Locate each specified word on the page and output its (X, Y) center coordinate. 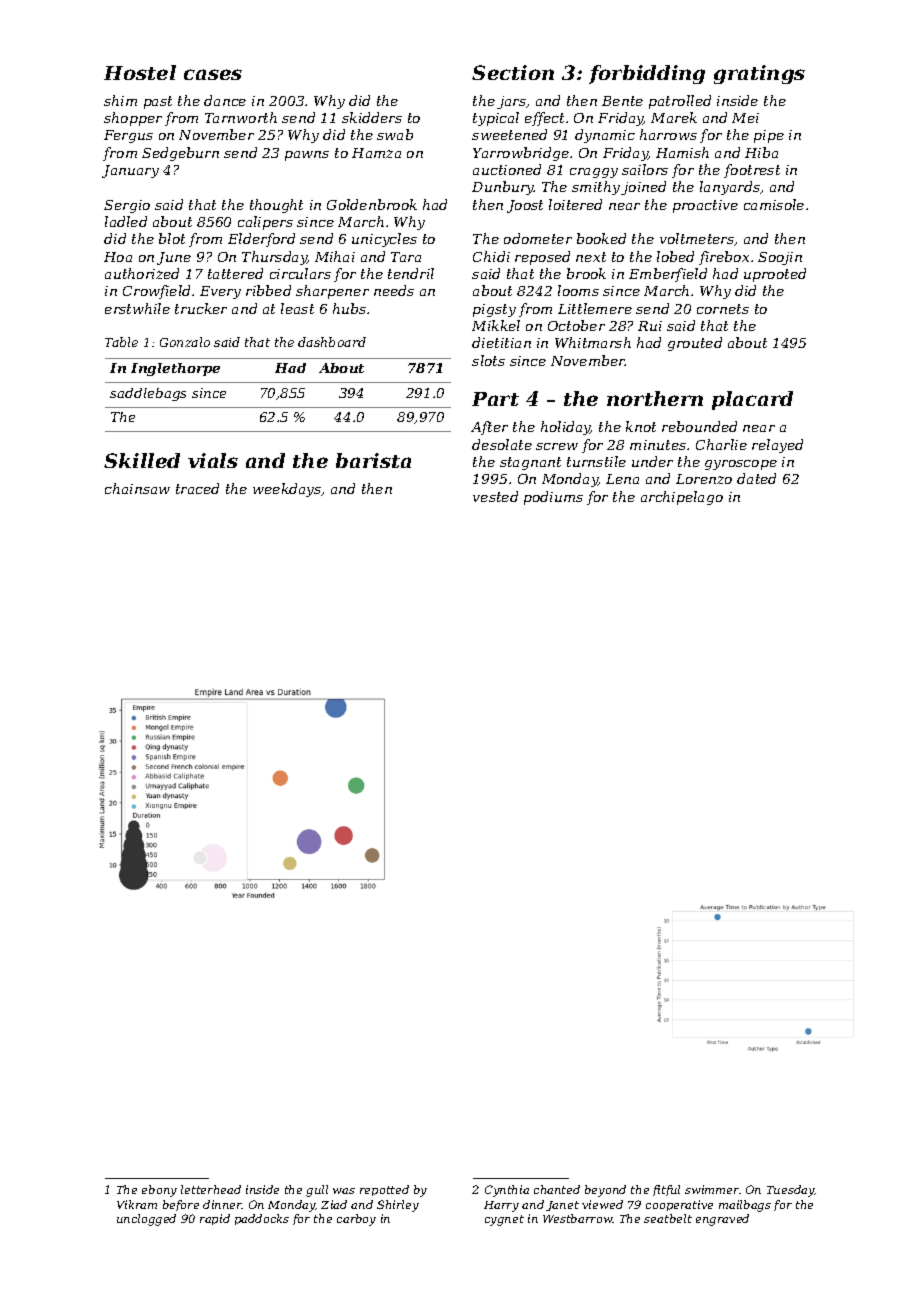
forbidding (647, 74)
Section (513, 72)
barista (373, 460)
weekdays (287, 490)
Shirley (398, 1206)
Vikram (137, 1204)
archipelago (682, 498)
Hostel (140, 72)
